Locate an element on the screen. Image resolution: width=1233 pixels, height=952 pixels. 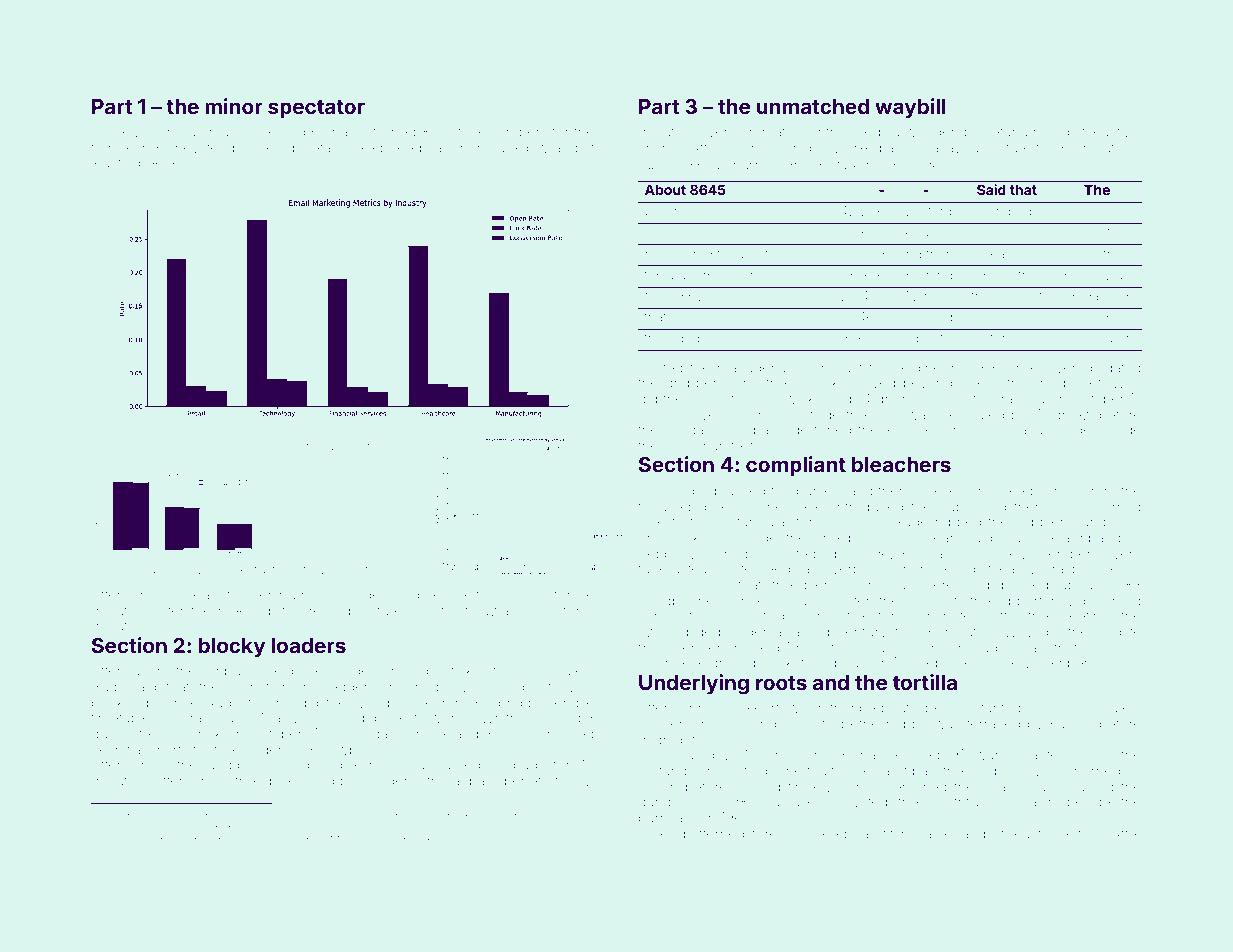
spectator is located at coordinates (316, 109).
